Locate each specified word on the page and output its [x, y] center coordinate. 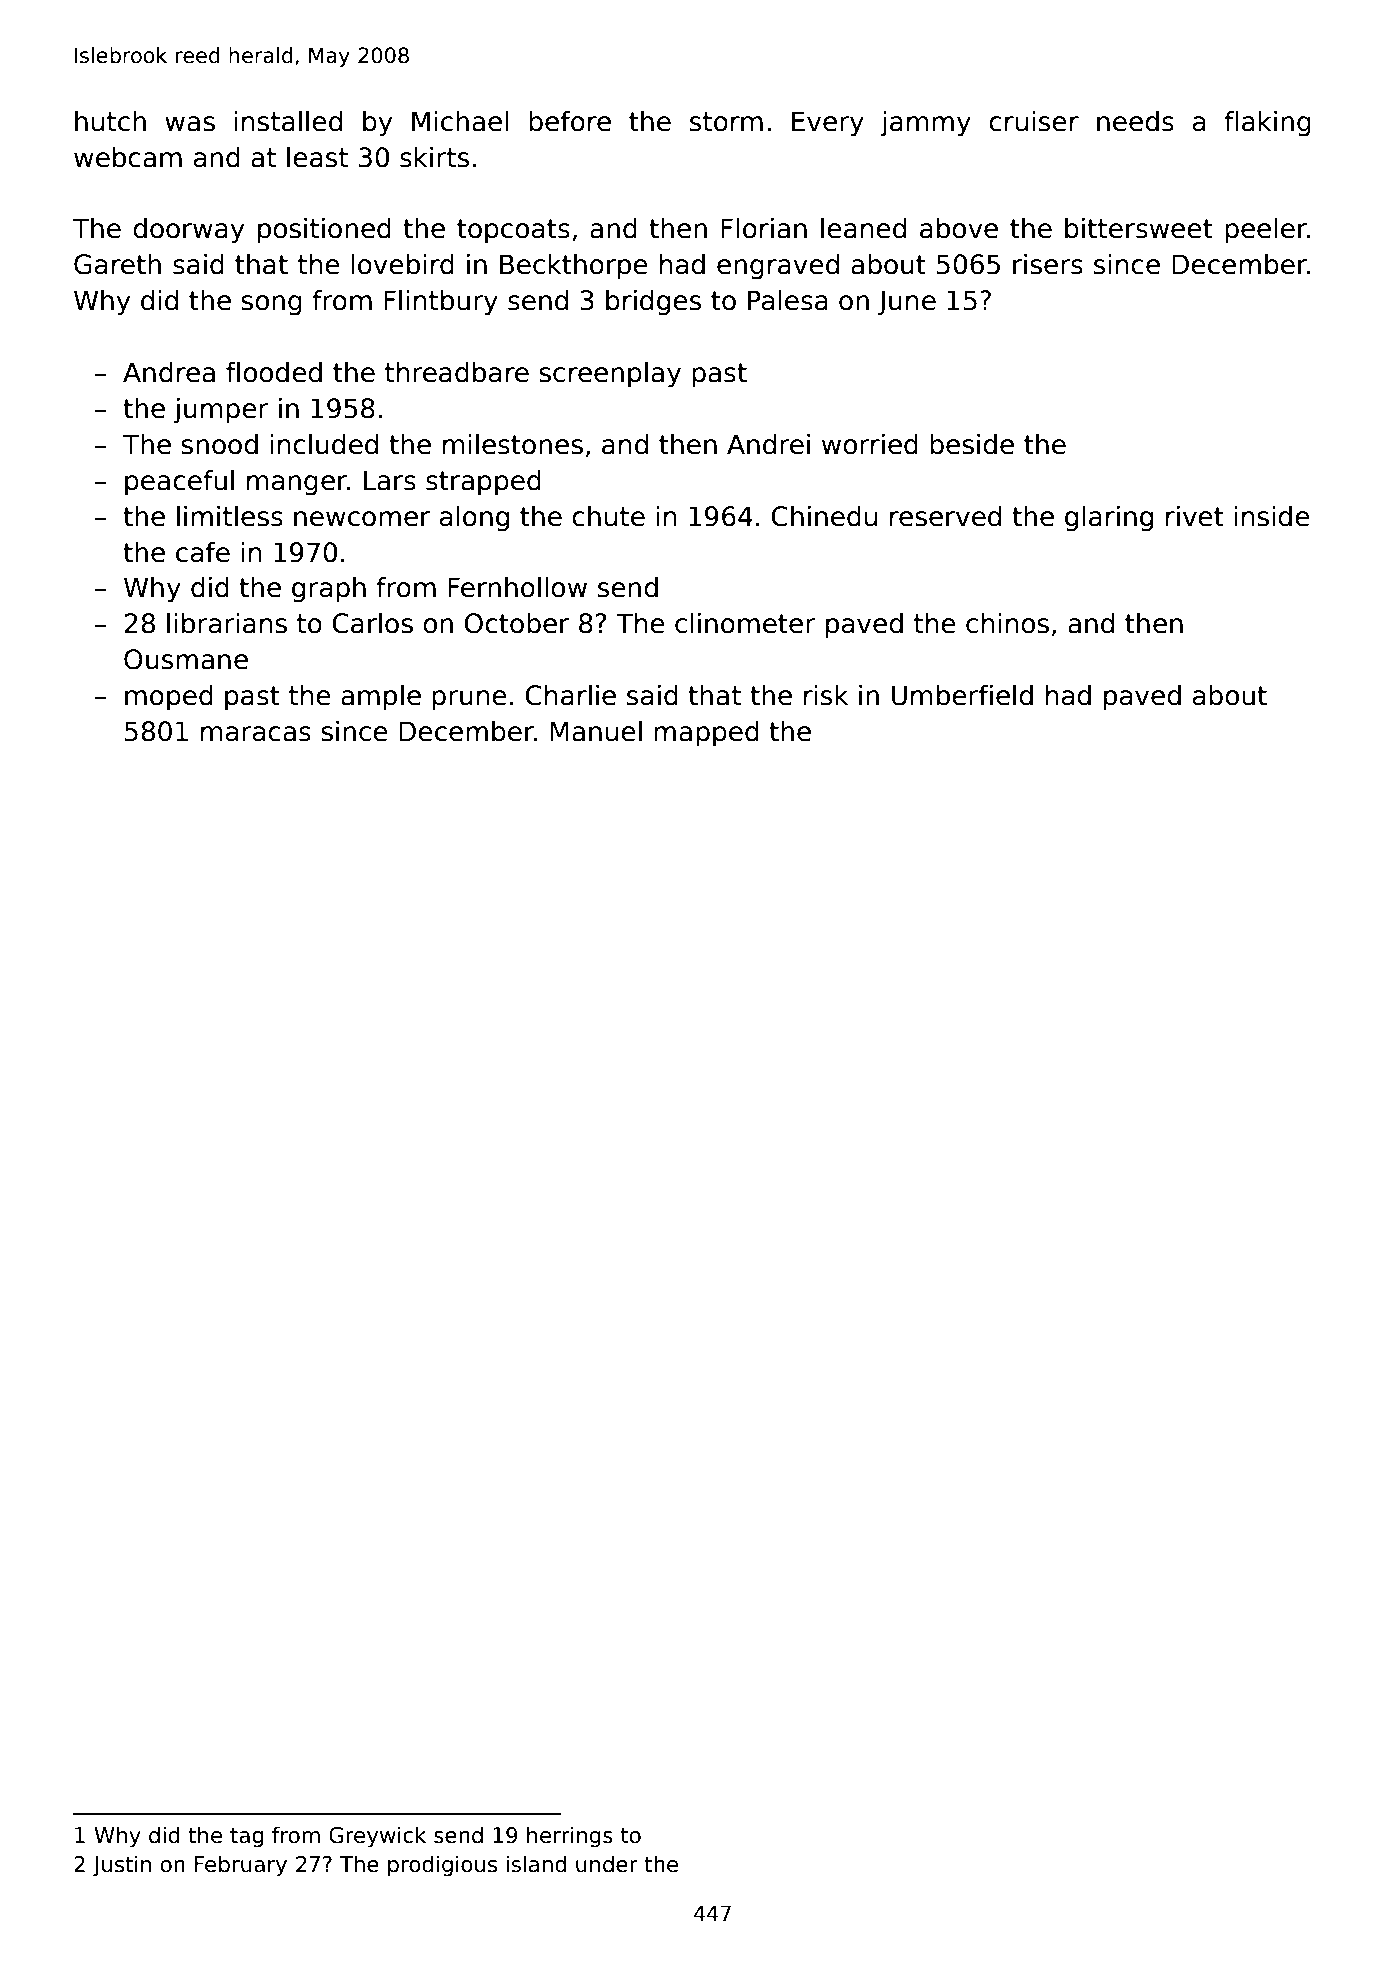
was [190, 124]
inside [1272, 516]
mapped [706, 734]
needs [1135, 121]
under [607, 1864]
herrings [570, 1837]
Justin [122, 1866]
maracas [256, 734]
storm [726, 122]
